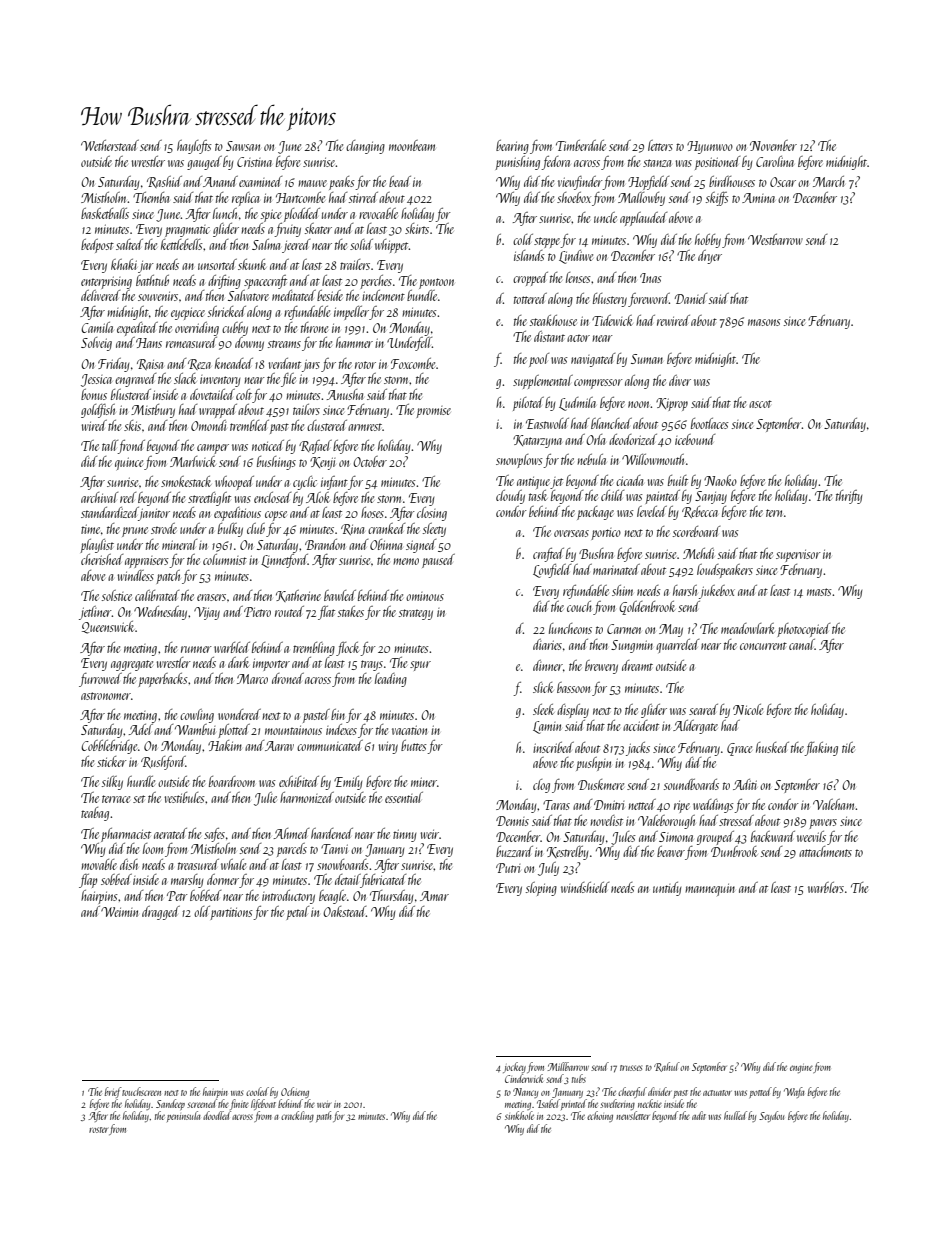 This screenshot has width=952, height=1233. Describe the element at coordinates (225, 745) in the screenshot. I see `Hakim` at that location.
